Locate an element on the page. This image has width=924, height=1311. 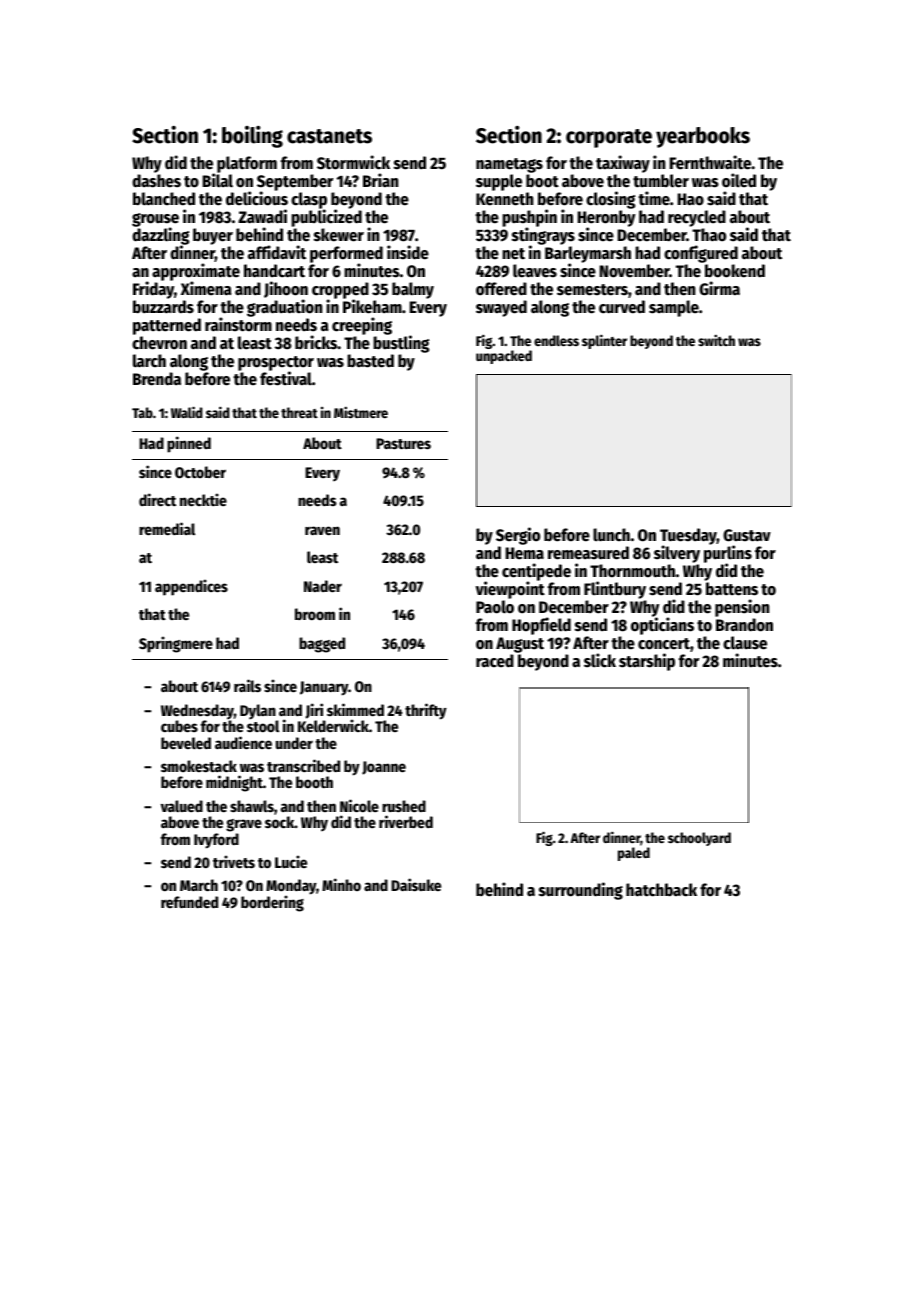
thrifty is located at coordinates (426, 711).
